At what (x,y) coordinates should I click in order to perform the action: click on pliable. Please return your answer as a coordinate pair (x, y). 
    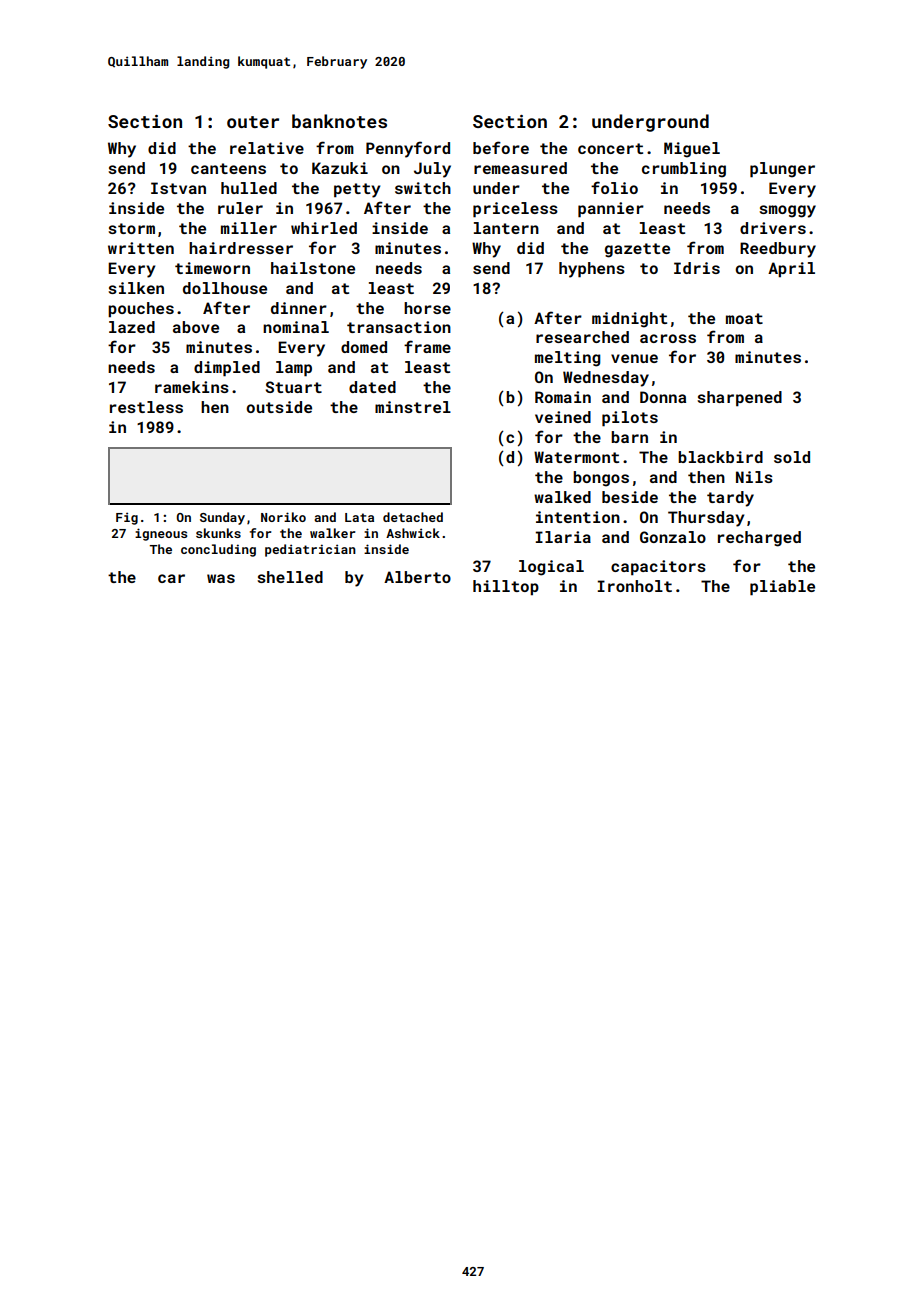
    Looking at the image, I should click on (782, 588).
